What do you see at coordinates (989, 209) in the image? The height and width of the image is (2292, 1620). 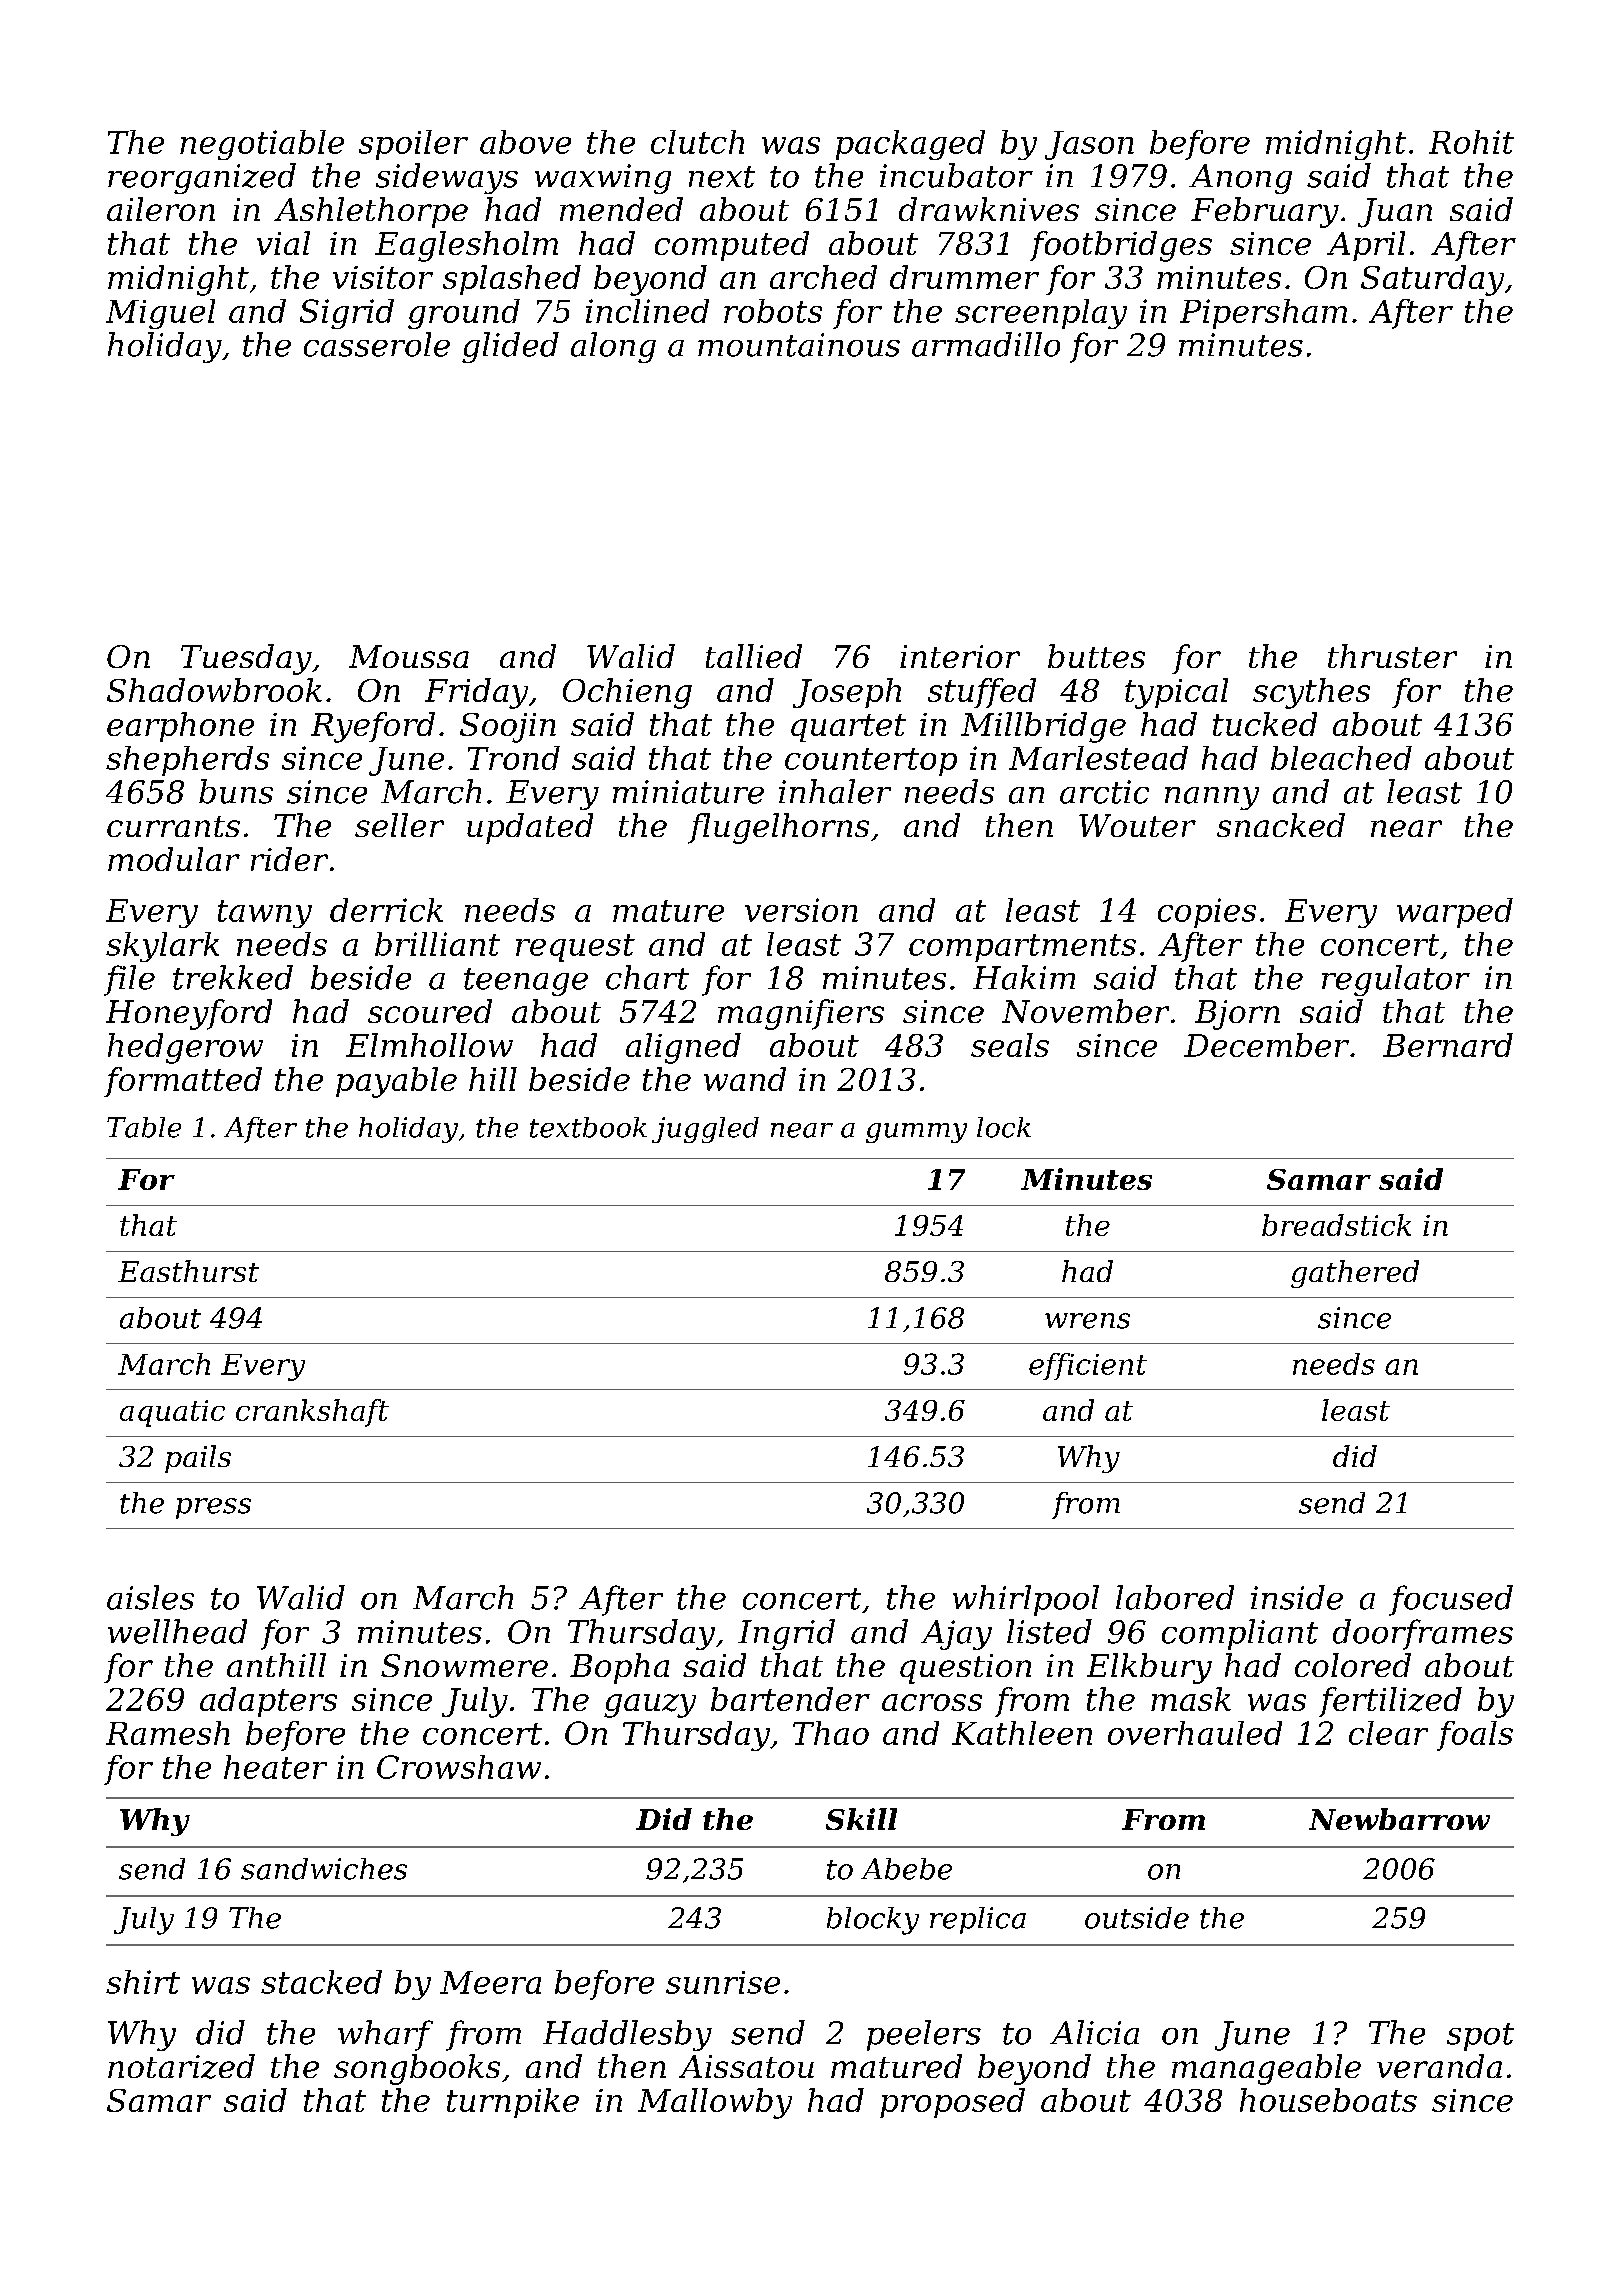 I see `drawknives` at bounding box center [989, 209].
